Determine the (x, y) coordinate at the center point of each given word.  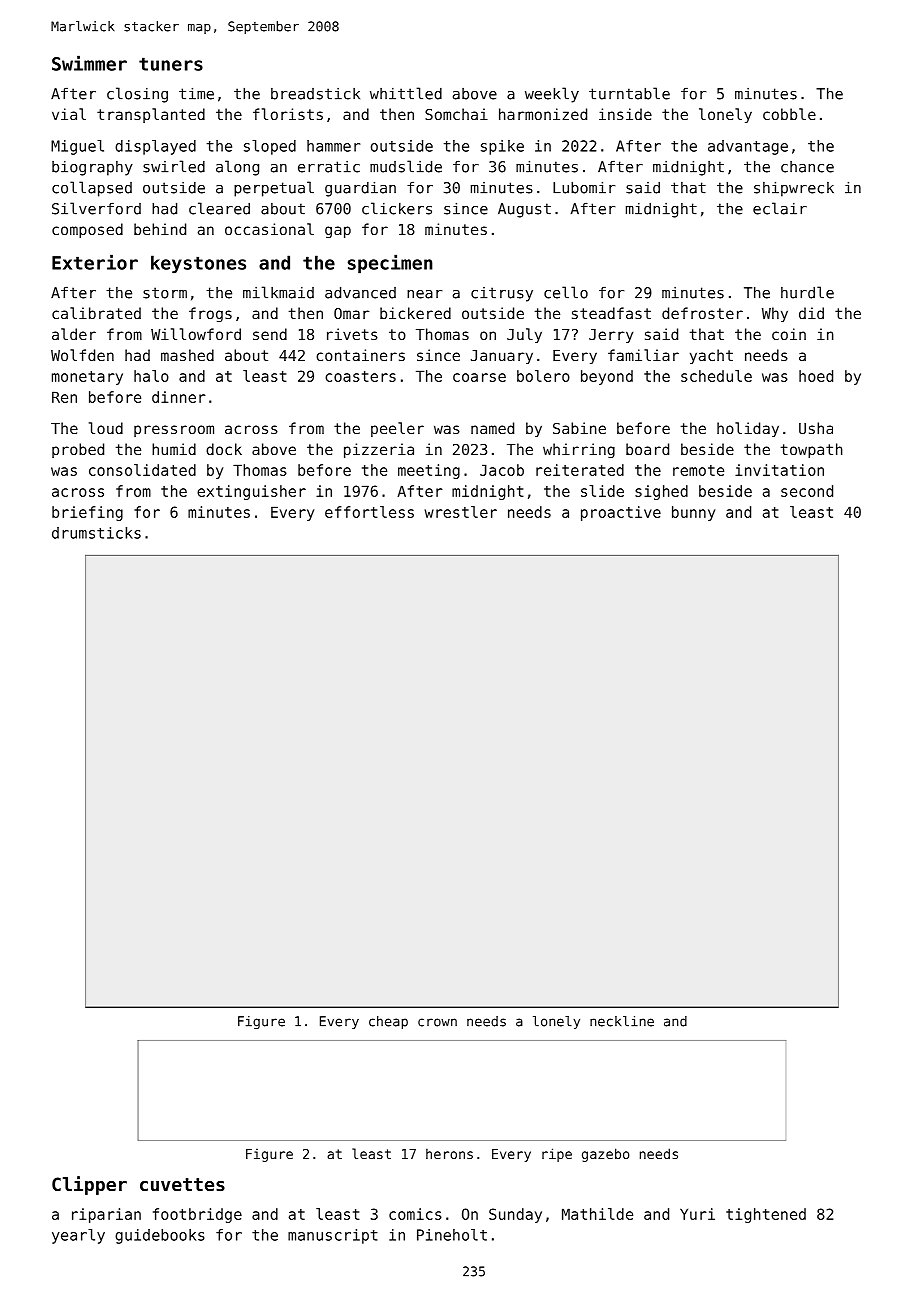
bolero (543, 376)
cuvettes (182, 1184)
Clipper (89, 1185)
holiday (748, 429)
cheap (388, 1022)
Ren (64, 397)
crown (437, 1022)
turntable (629, 93)
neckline (622, 1021)
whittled (406, 93)
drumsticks (96, 533)
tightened (766, 1215)
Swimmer (89, 63)
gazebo (606, 1155)
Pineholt (452, 1235)
